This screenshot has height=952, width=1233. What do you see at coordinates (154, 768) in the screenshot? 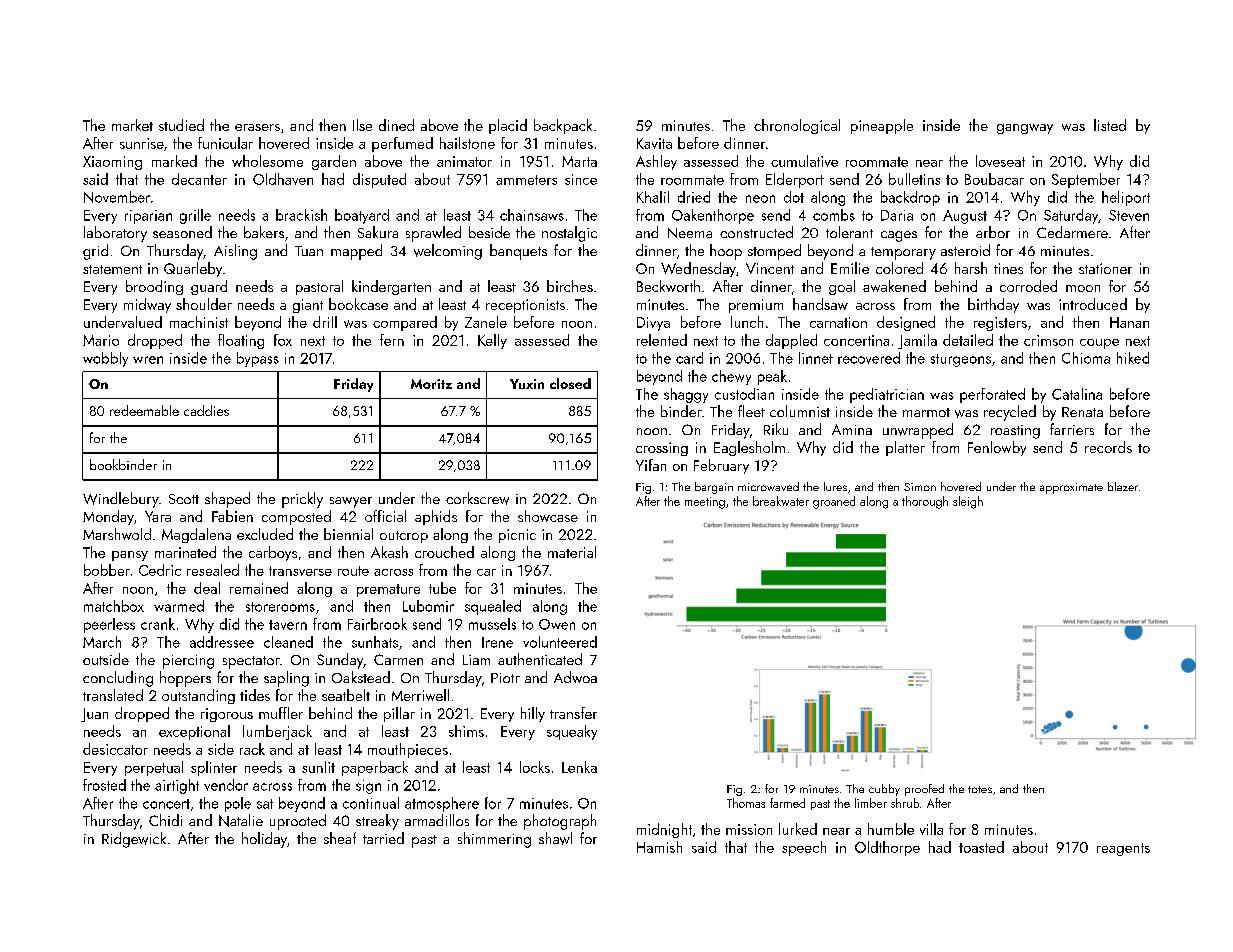
I see `perpetual` at bounding box center [154, 768].
